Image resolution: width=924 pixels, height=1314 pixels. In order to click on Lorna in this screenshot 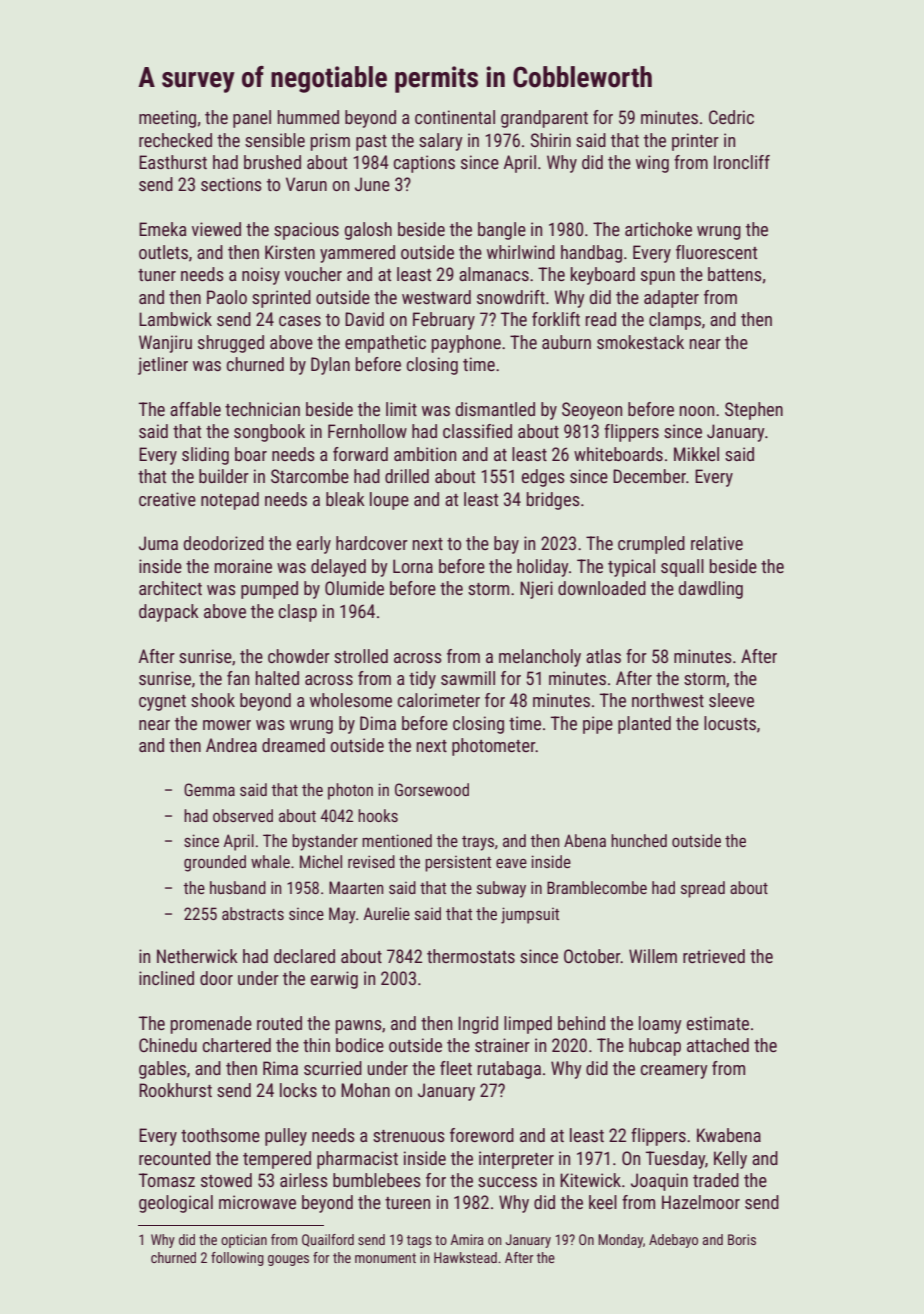, I will do `click(413, 566)`.
